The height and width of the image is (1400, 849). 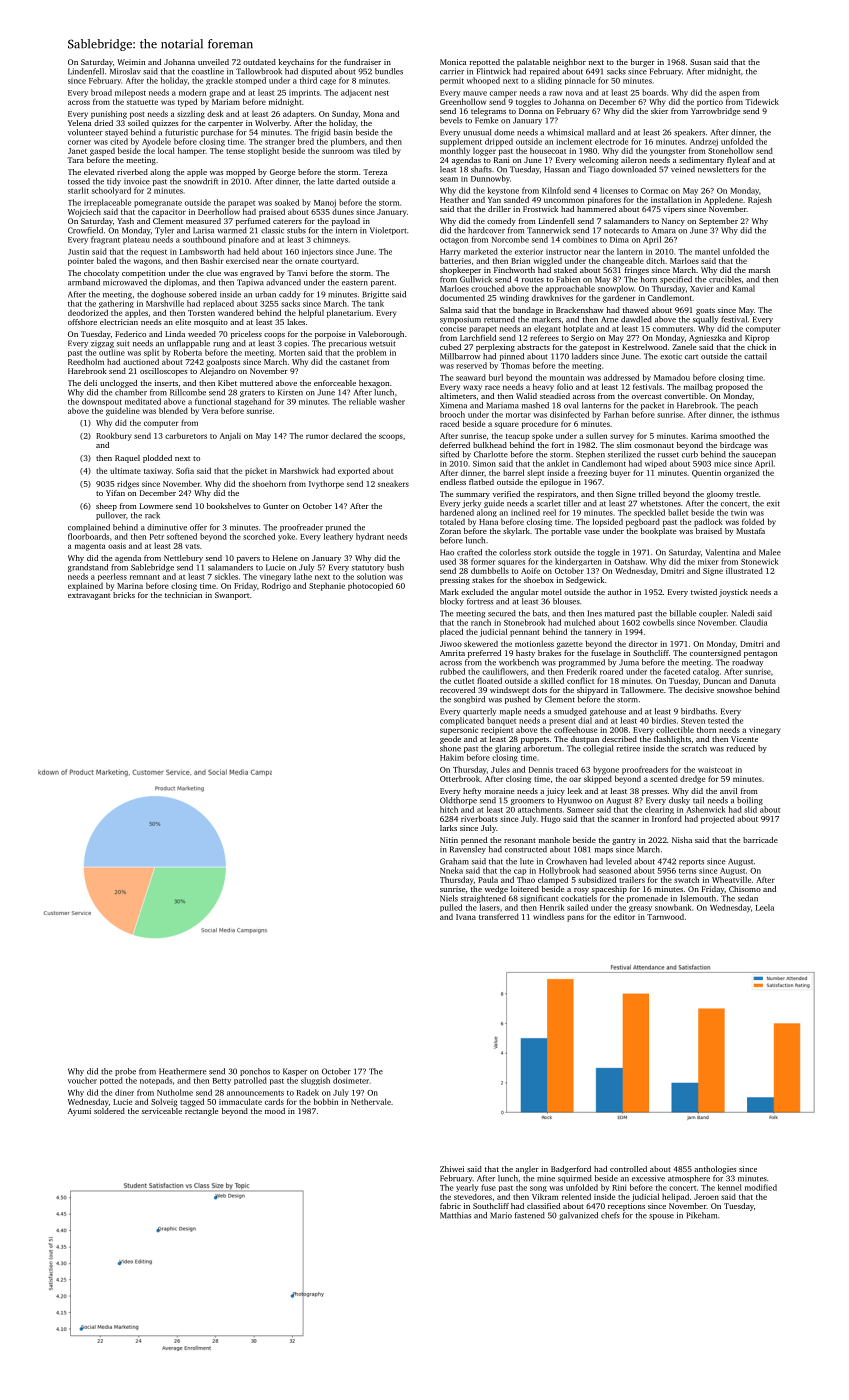 I want to click on probe, so click(x=125, y=1072).
